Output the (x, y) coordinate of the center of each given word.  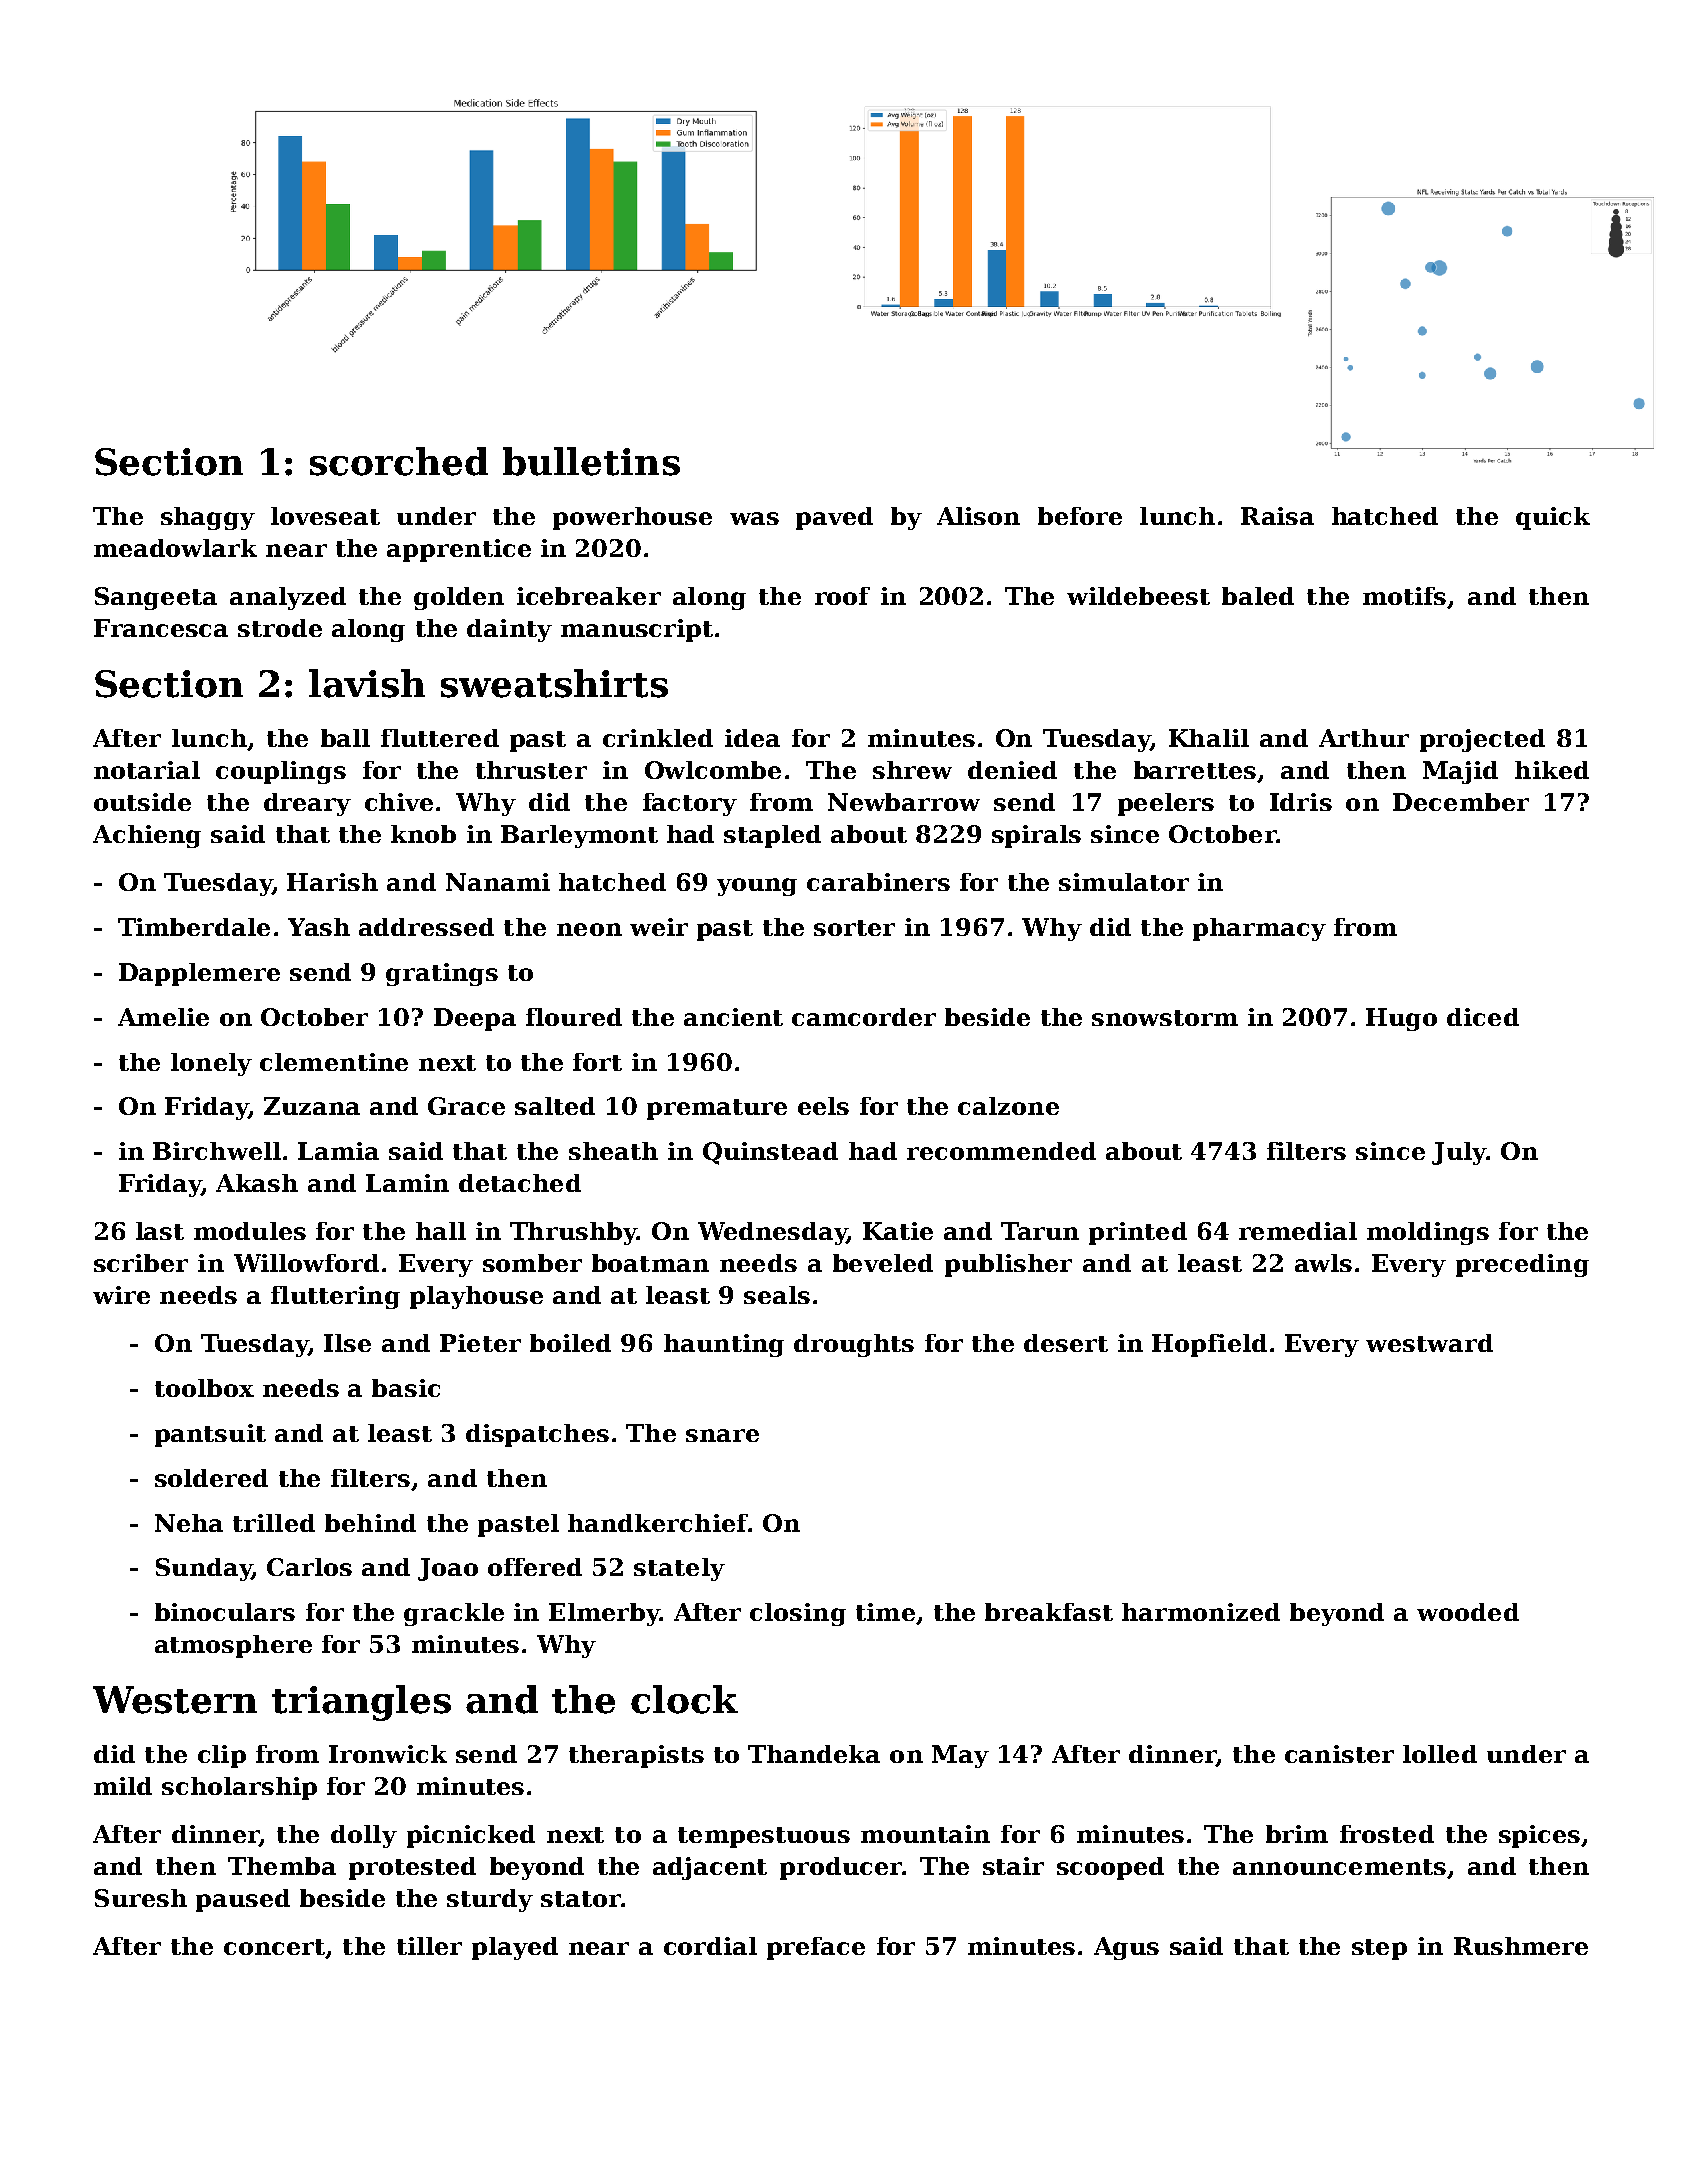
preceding (1522, 1265)
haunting (724, 1345)
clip (222, 1756)
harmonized (1201, 1612)
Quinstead (770, 1153)
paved (834, 518)
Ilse (347, 1343)
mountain (925, 1834)
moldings (1428, 1233)
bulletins (591, 461)
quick (1553, 518)
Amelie (163, 1017)
